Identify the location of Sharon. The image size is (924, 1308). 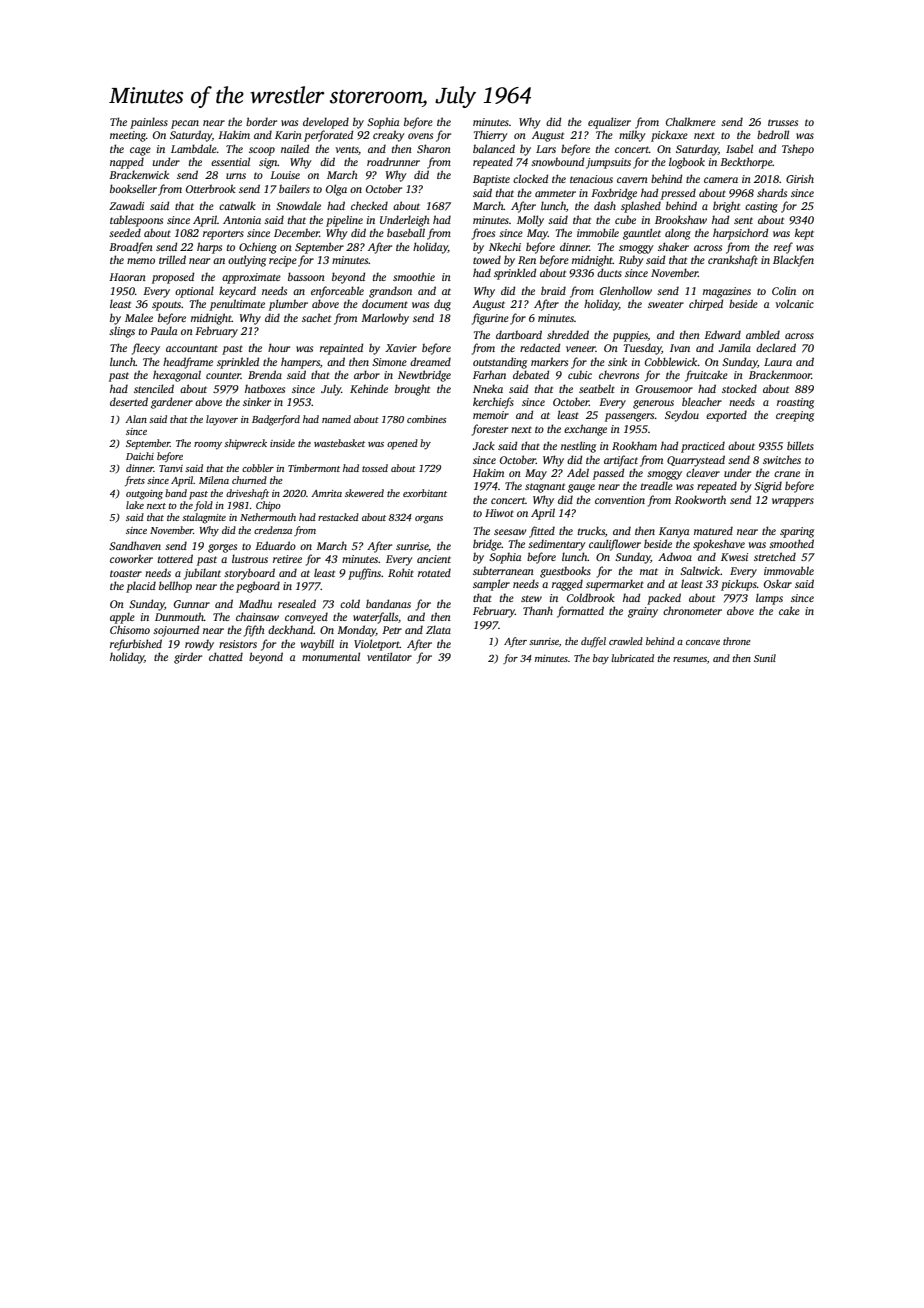
(434, 148).
